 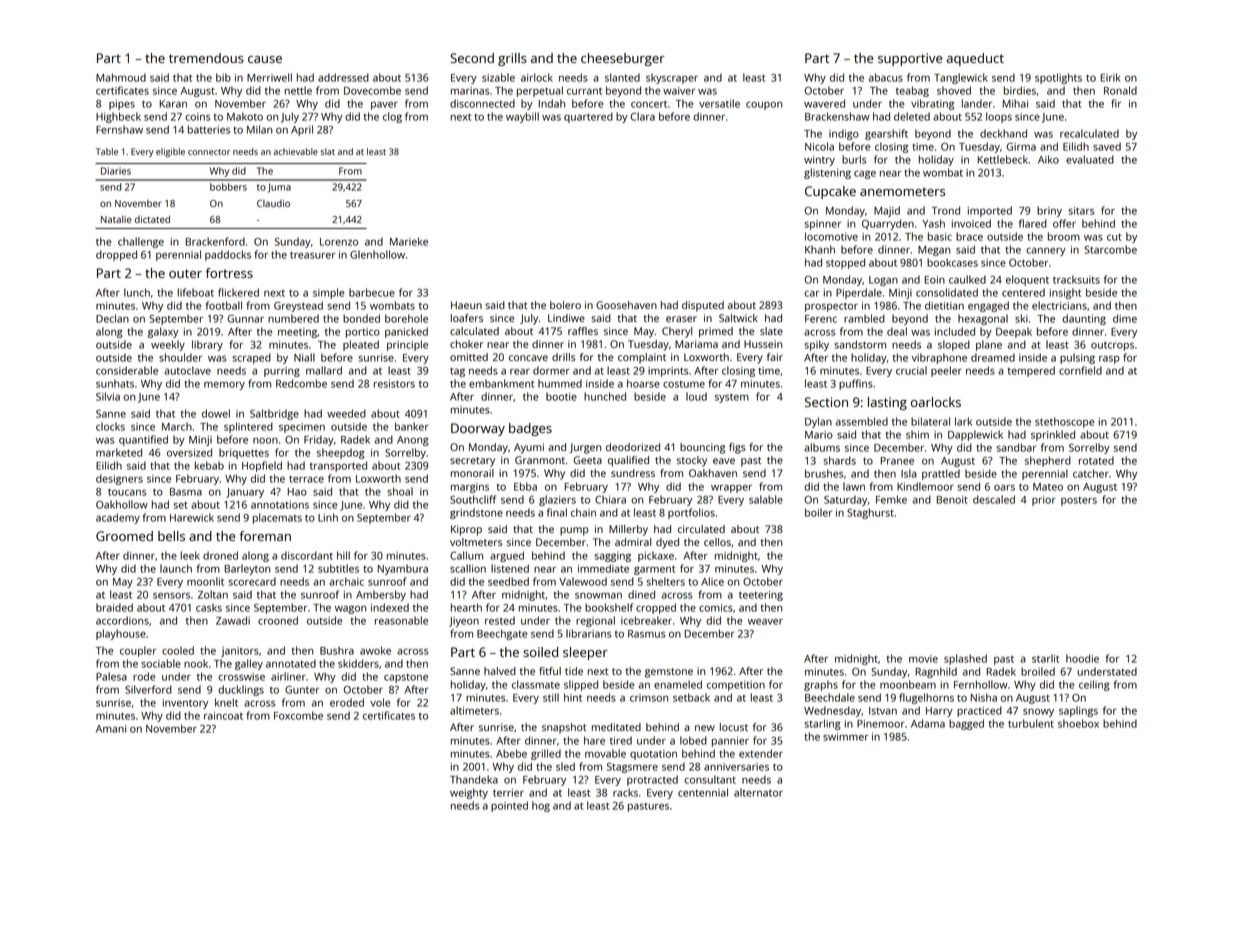 I want to click on Alice, so click(x=712, y=581).
